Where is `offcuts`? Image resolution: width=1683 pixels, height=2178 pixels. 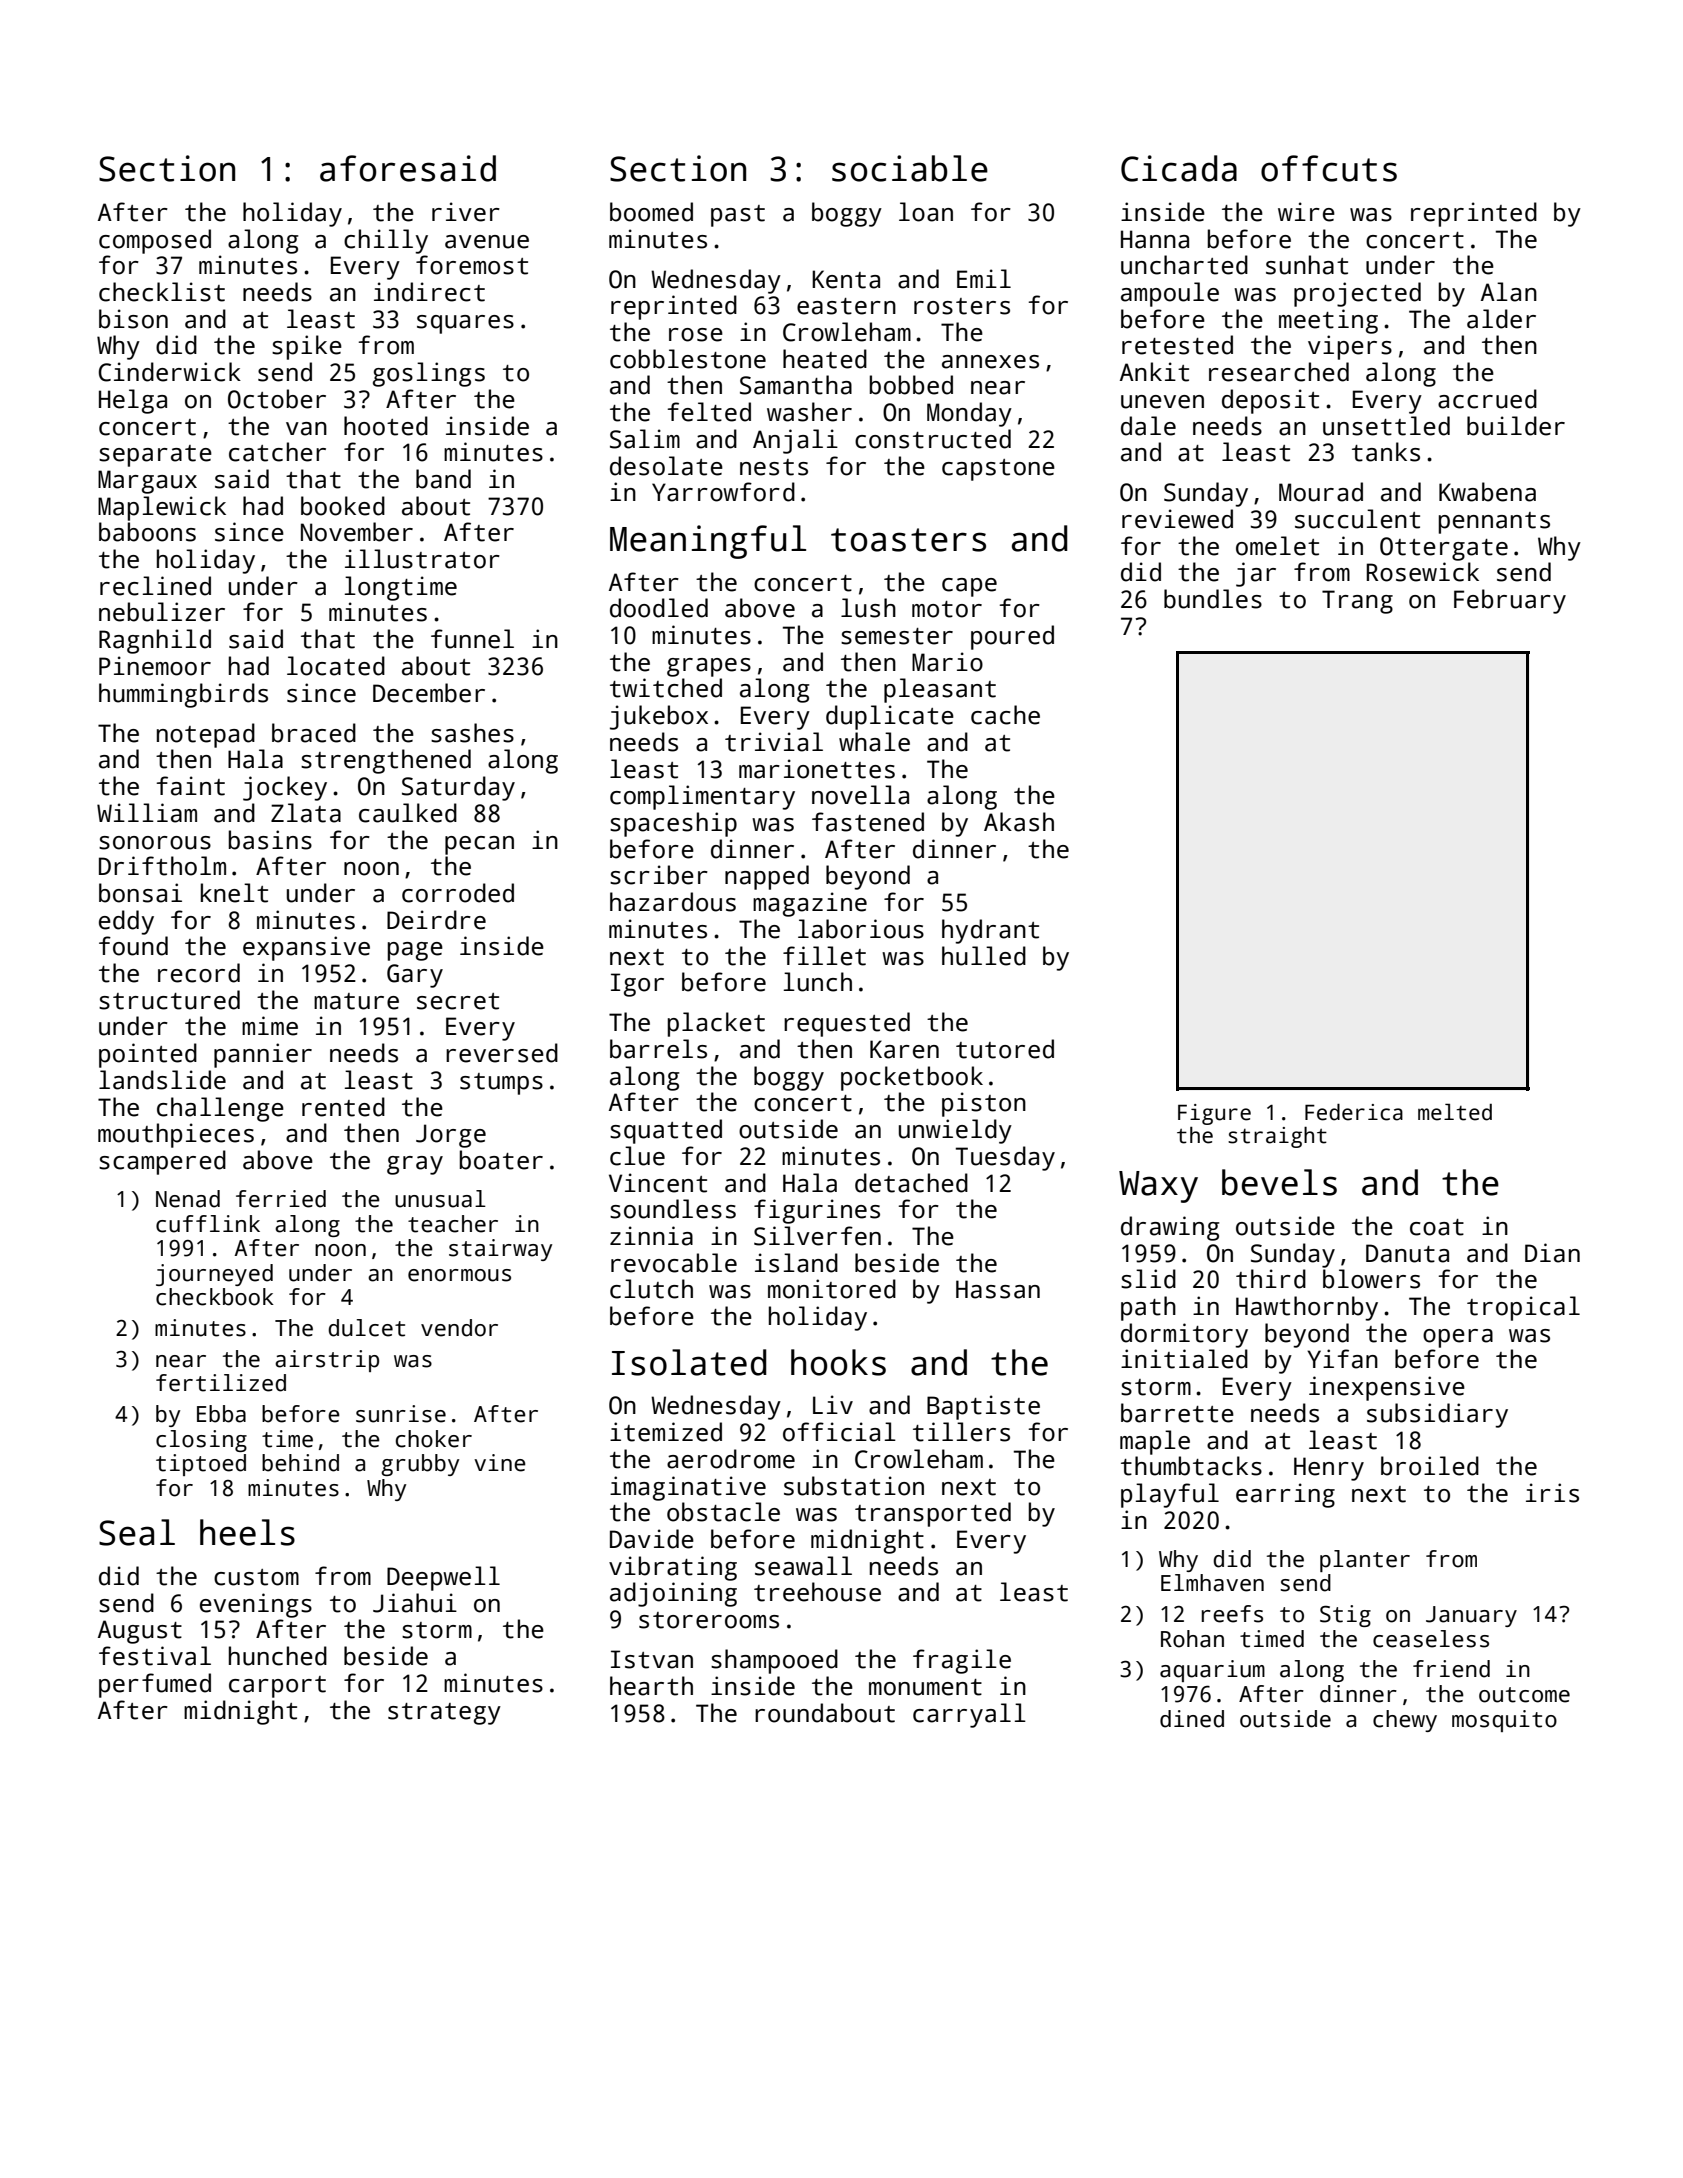 offcuts is located at coordinates (1329, 168).
